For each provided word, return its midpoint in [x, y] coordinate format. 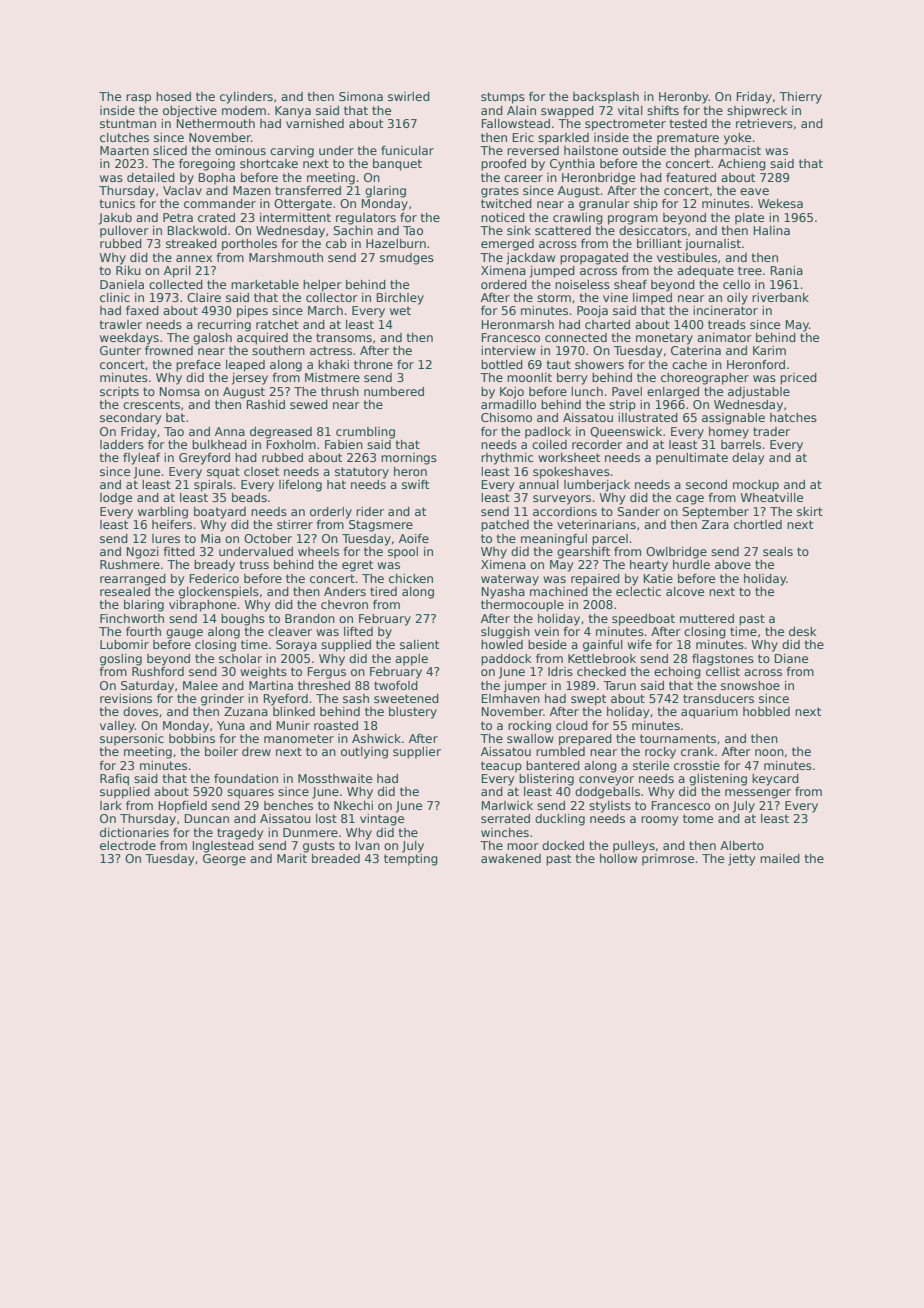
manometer [299, 738]
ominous [240, 150]
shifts [663, 110]
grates [500, 192]
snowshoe [750, 685]
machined [559, 591]
